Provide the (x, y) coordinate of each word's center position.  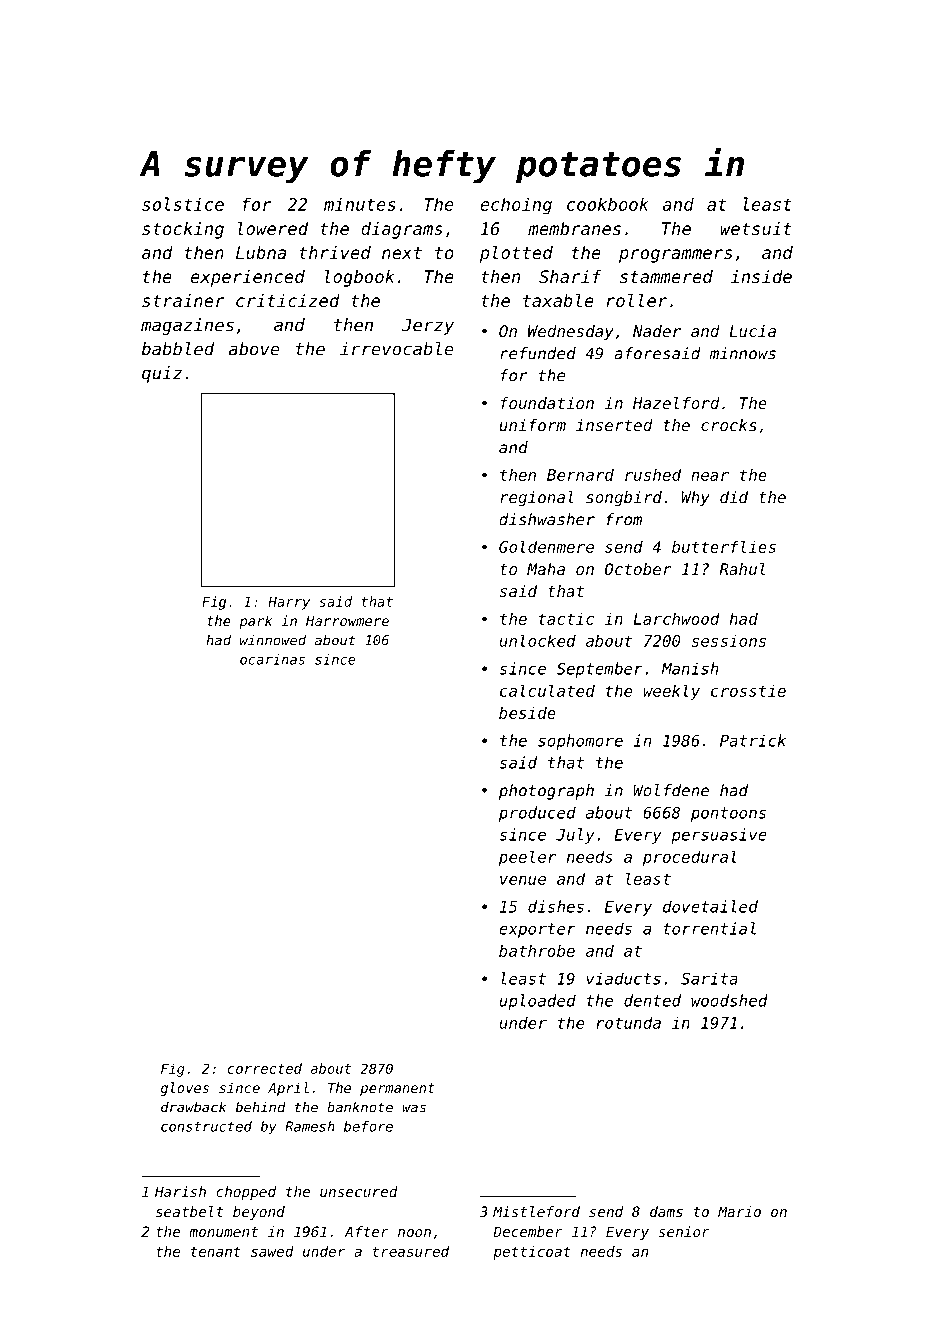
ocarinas (272, 659)
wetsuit (756, 228)
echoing (516, 206)
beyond (259, 1213)
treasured (410, 1251)
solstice (183, 204)
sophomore (580, 742)
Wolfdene (671, 790)
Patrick (753, 740)
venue (523, 880)
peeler (527, 858)
